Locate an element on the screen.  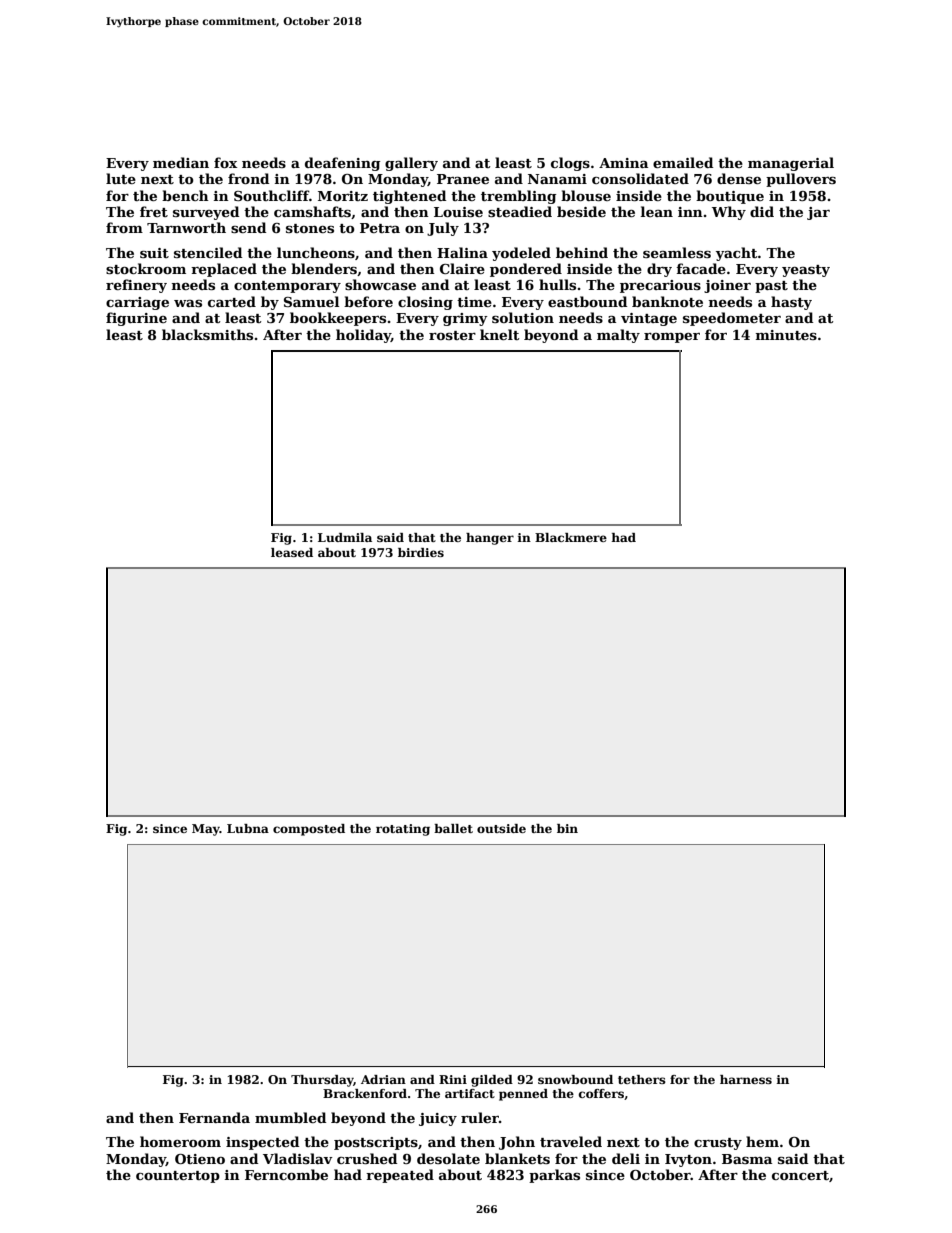
managerial is located at coordinates (791, 164).
